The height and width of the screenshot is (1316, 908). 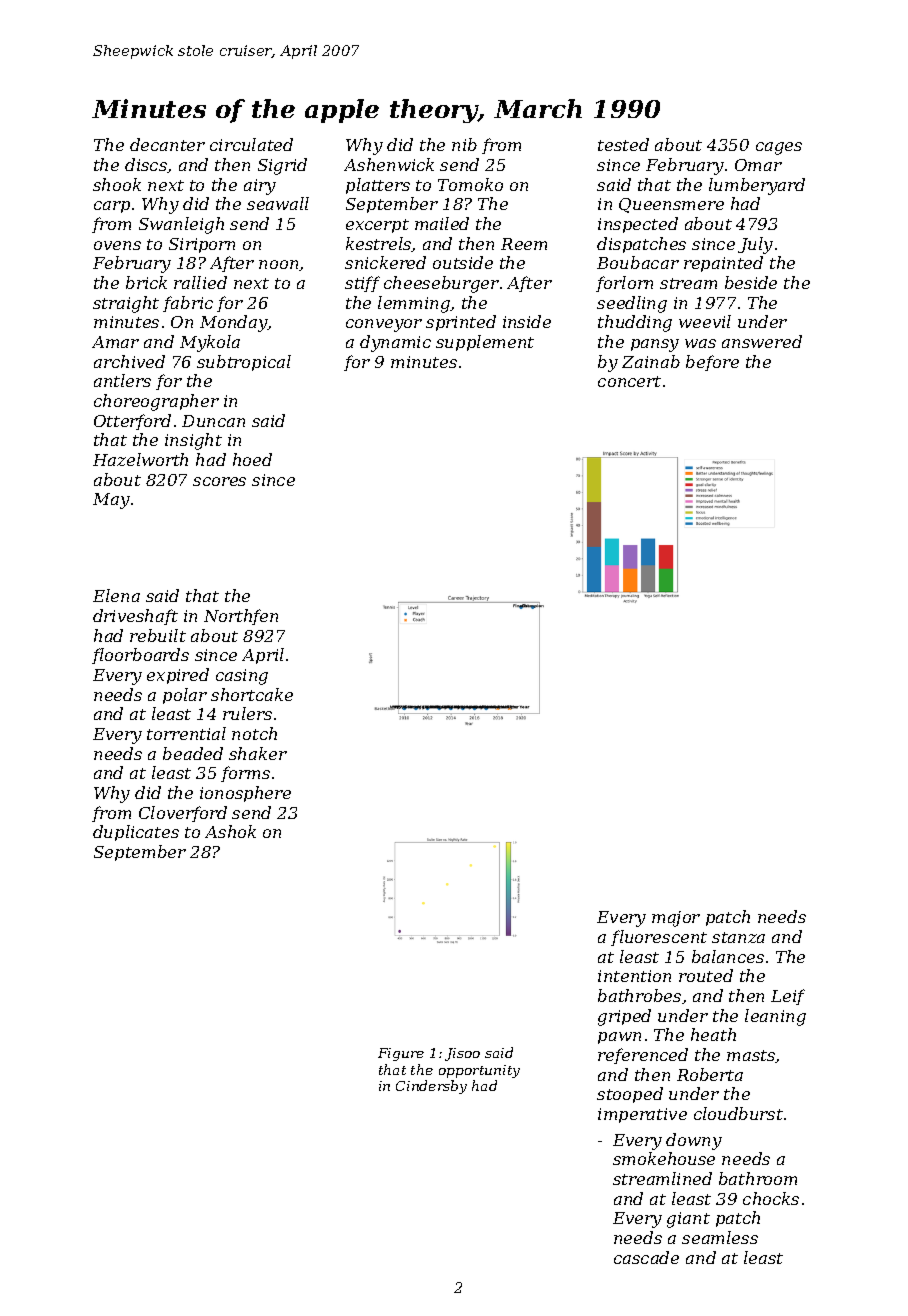 What do you see at coordinates (136, 833) in the screenshot?
I see `duplicates` at bounding box center [136, 833].
